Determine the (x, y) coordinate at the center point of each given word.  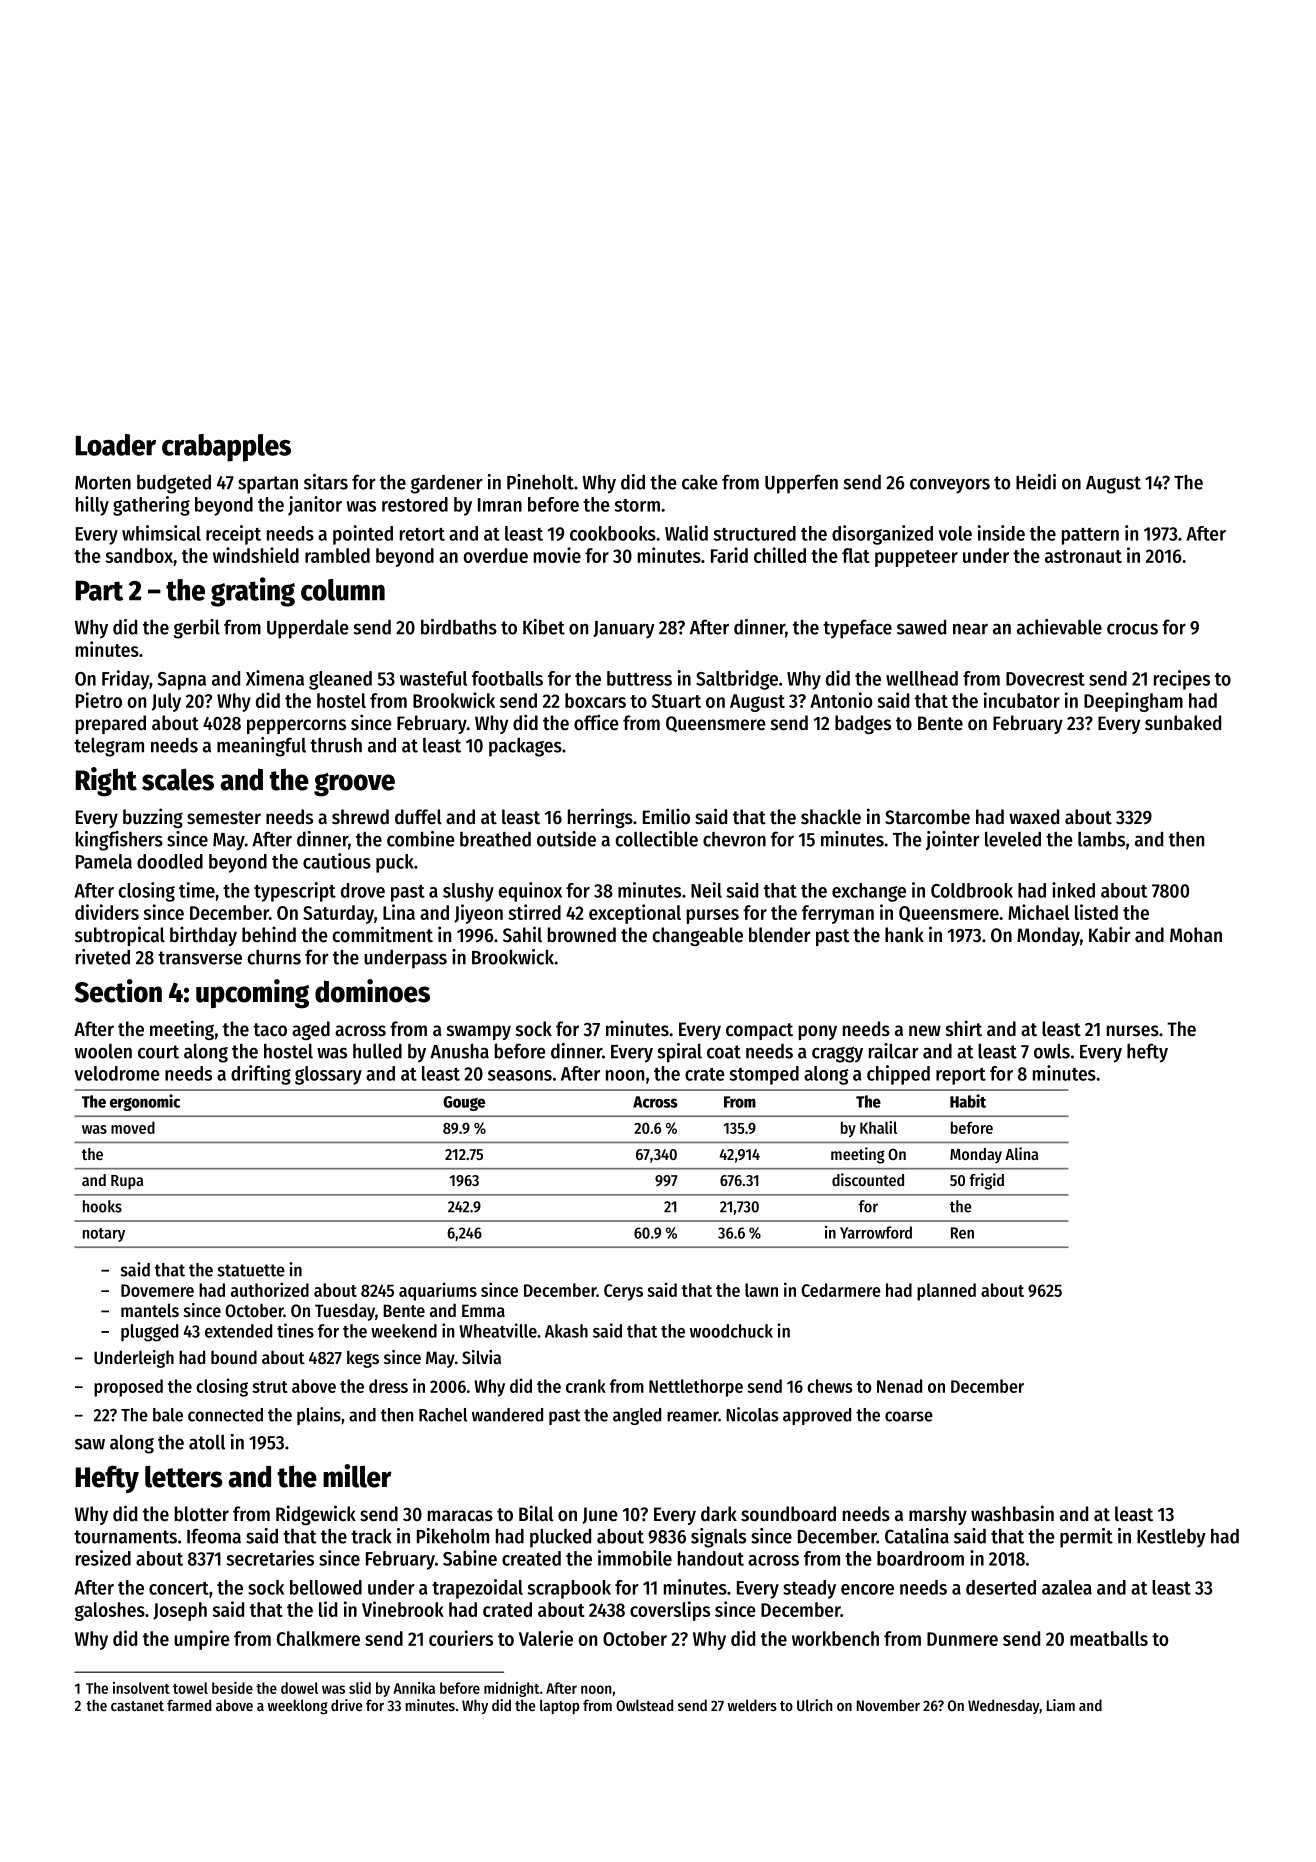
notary (104, 1235)
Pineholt (540, 482)
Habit (968, 1101)
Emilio (666, 816)
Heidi (1036, 482)
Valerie (546, 1638)
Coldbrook (972, 890)
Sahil (522, 934)
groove (354, 785)
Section (118, 991)
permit (1086, 1538)
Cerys (623, 1292)
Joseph (180, 1611)
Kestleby (1171, 1538)
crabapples (226, 448)
